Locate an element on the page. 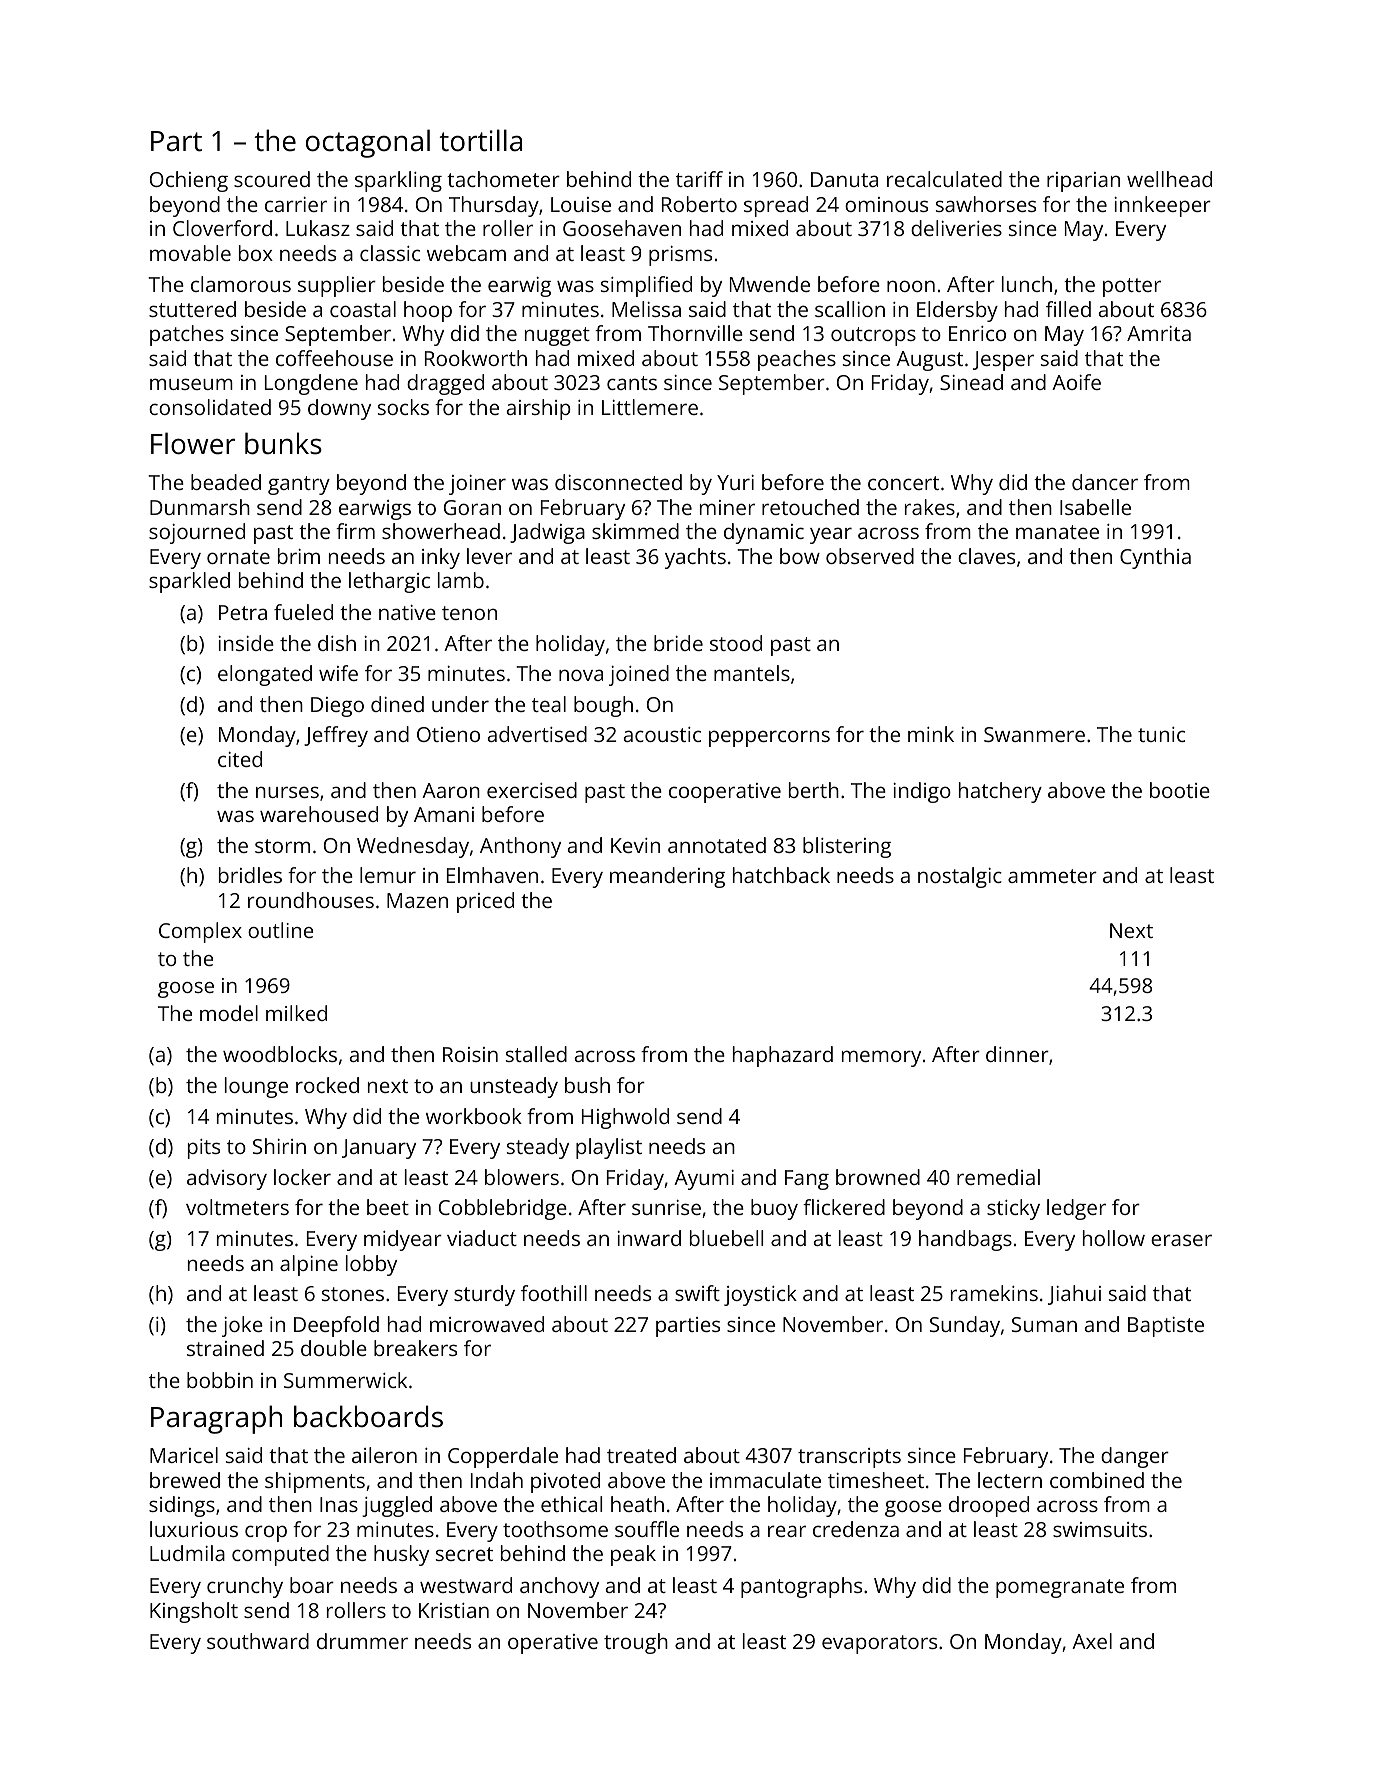 The image size is (1374, 1778). tortilla is located at coordinates (481, 140).
